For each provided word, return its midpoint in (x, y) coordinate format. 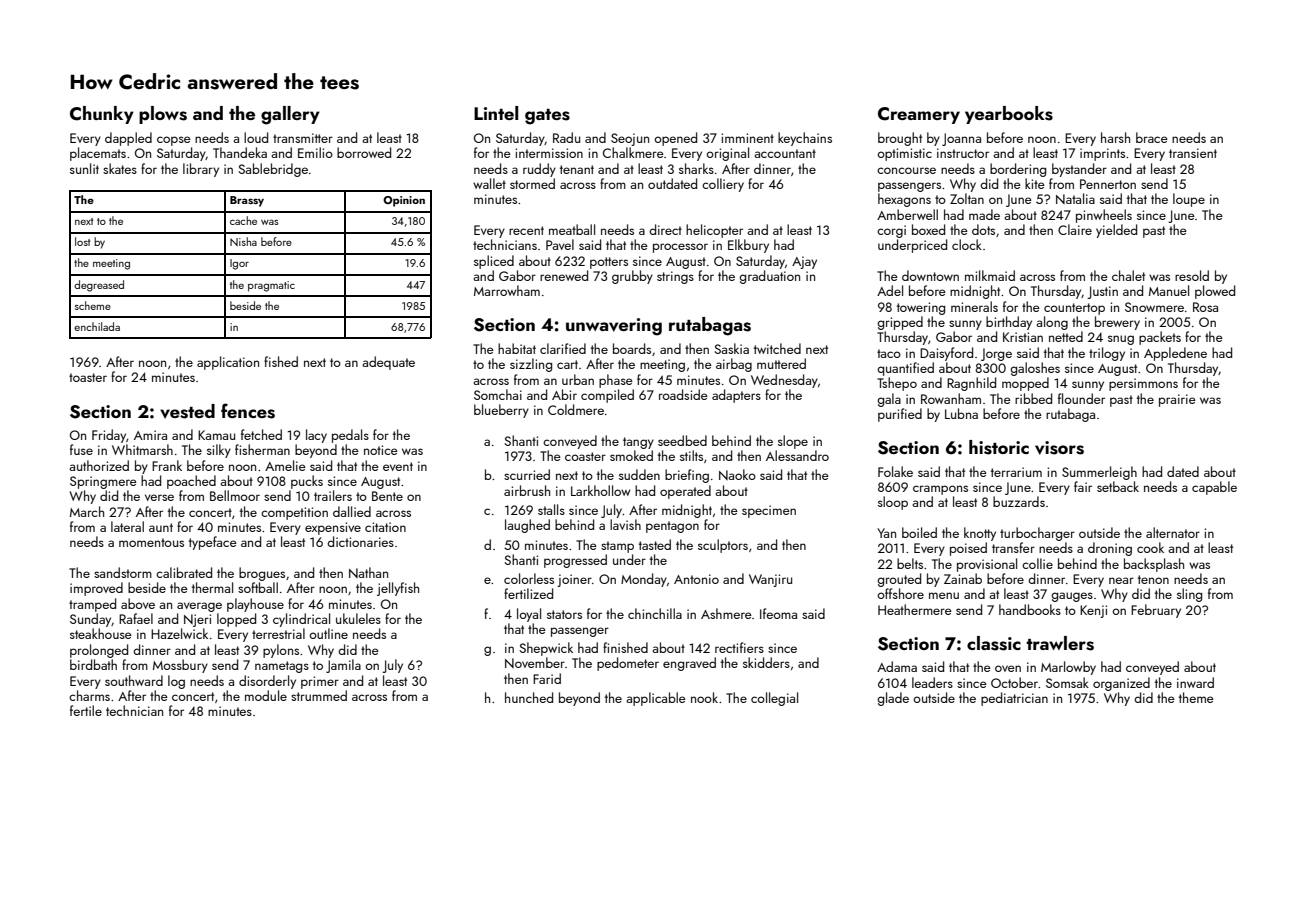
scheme (93, 305)
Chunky (102, 115)
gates (547, 117)
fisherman (262, 449)
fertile (86, 710)
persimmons (1143, 384)
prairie (1177, 400)
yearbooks (1009, 115)
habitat (517, 348)
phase (616, 381)
